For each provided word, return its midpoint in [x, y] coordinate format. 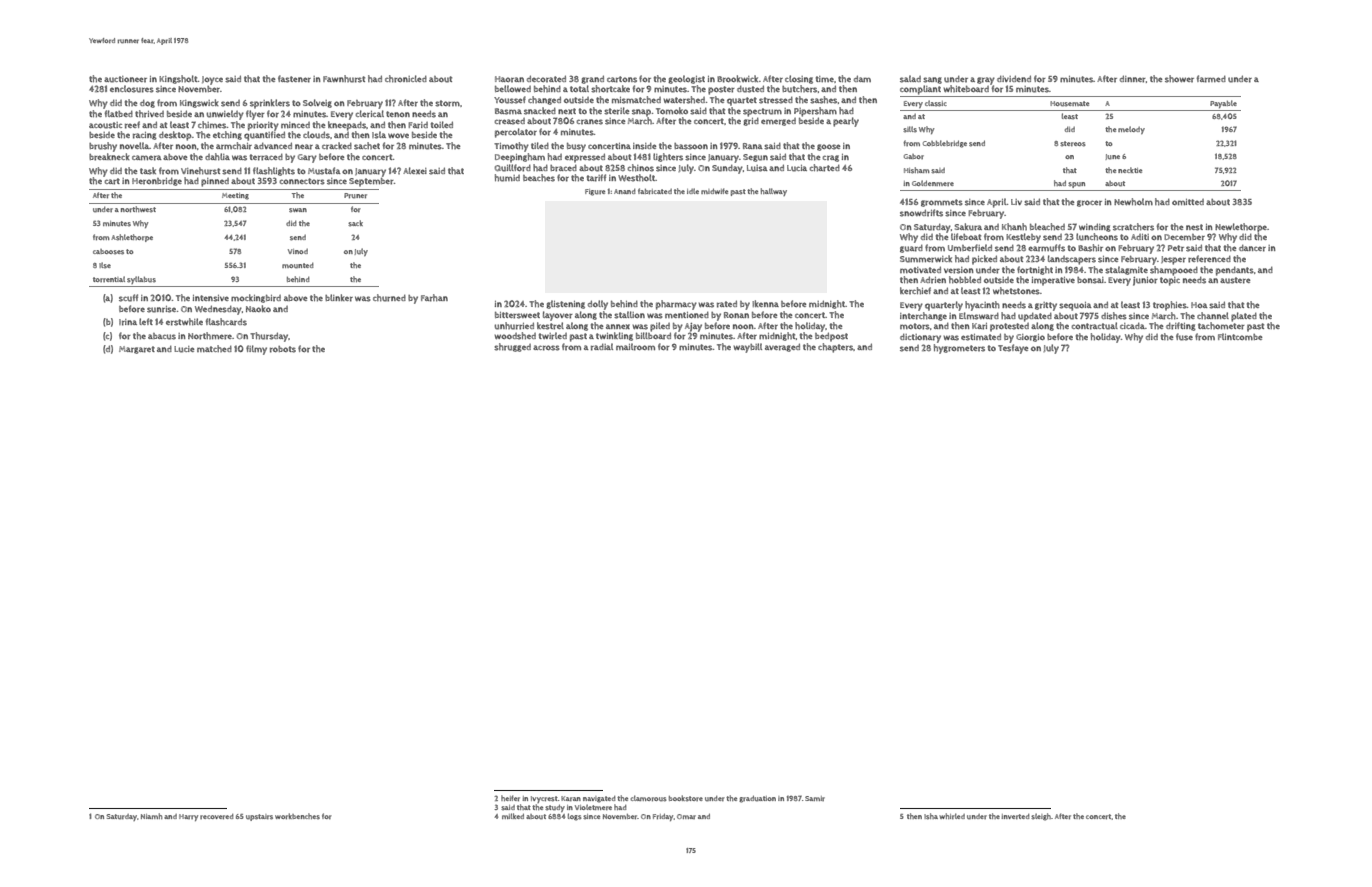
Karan [571, 798]
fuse [1184, 337]
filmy [256, 350]
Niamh [151, 816]
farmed [1211, 79]
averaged [782, 347]
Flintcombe [1240, 336]
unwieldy [225, 115]
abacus [162, 336]
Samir [815, 798]
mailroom [635, 347]
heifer [510, 798]
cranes [590, 122]
